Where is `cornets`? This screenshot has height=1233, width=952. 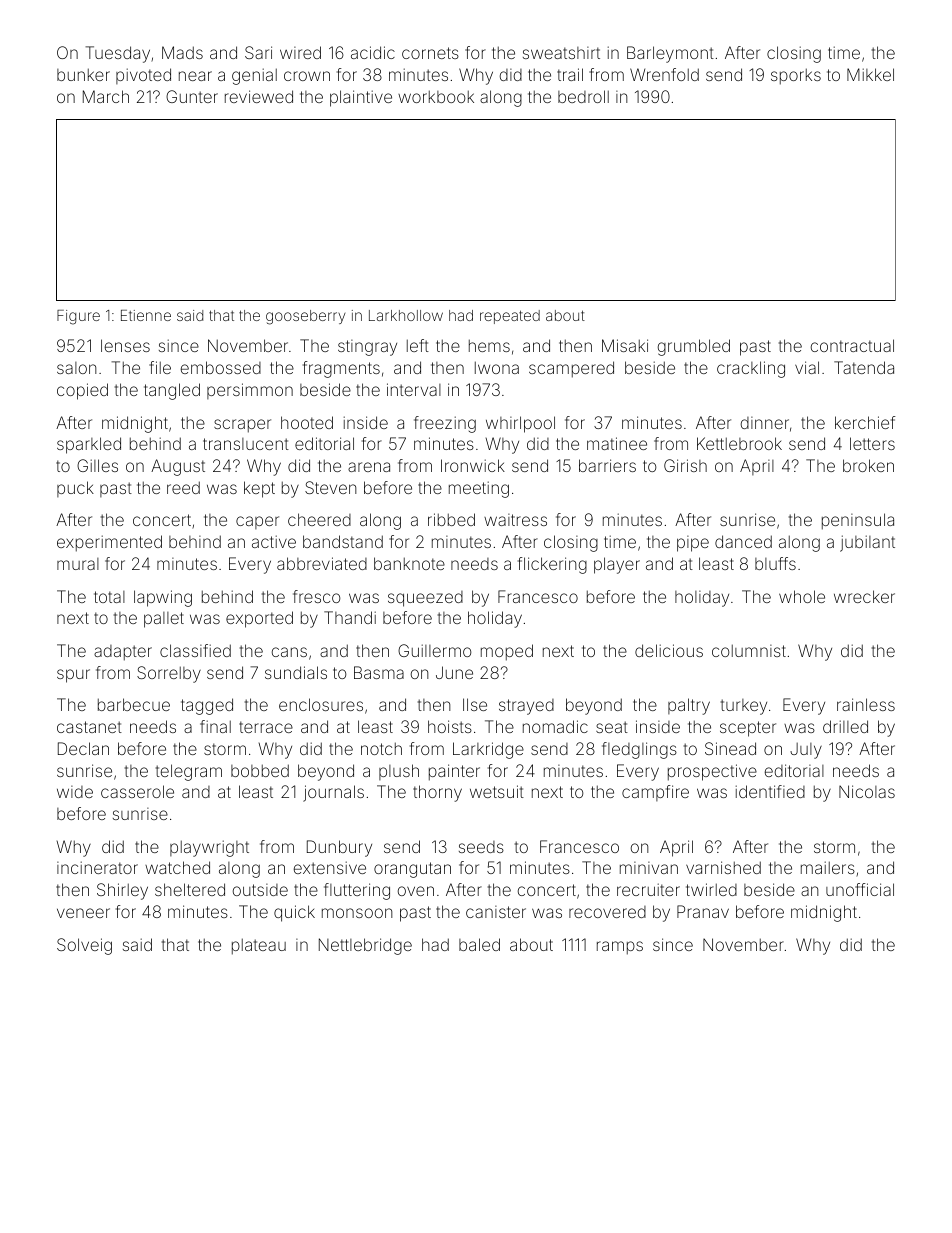
cornets is located at coordinates (430, 53).
